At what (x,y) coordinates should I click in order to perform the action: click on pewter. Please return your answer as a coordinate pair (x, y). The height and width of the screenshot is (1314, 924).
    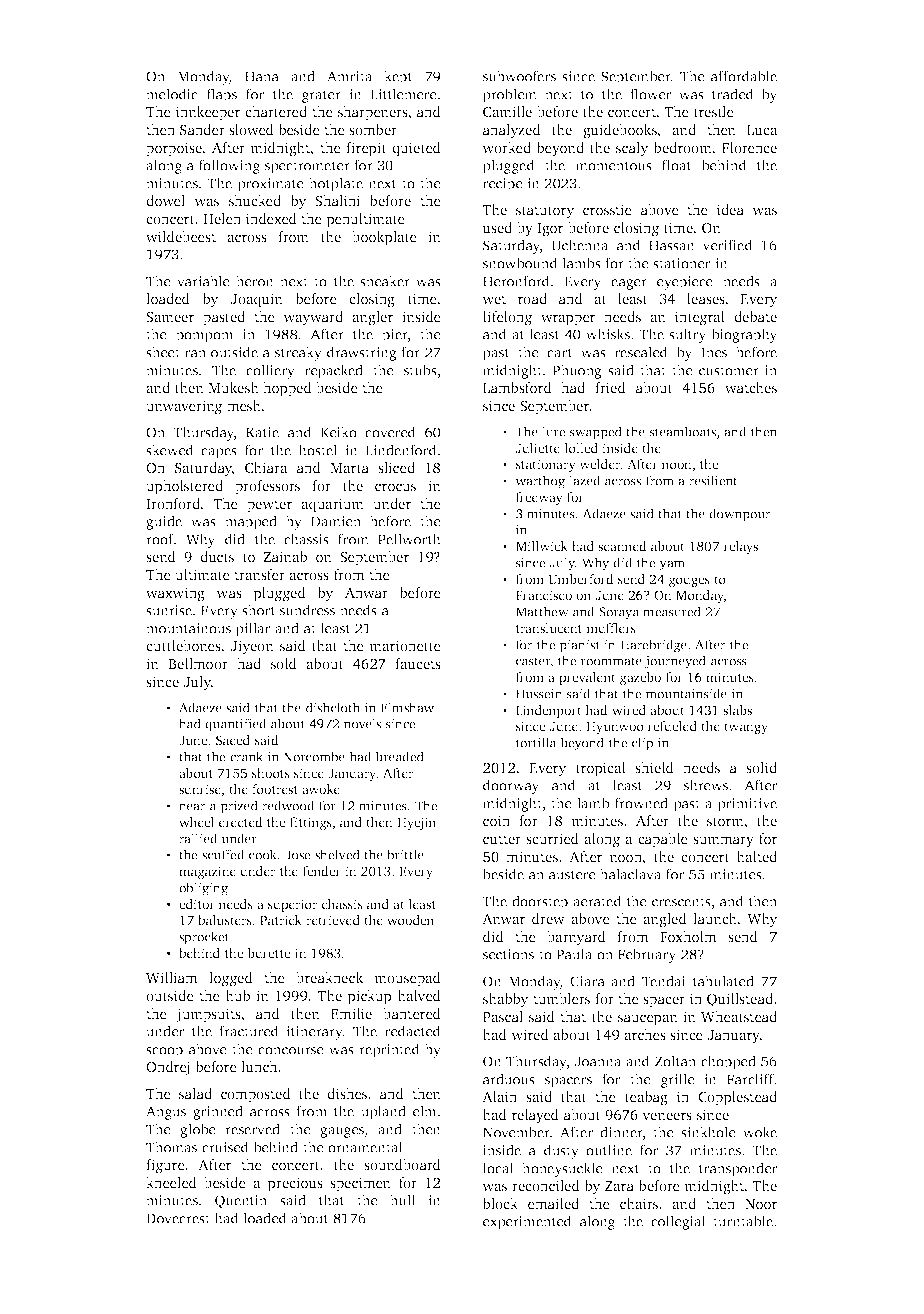
    Looking at the image, I should click on (269, 506).
